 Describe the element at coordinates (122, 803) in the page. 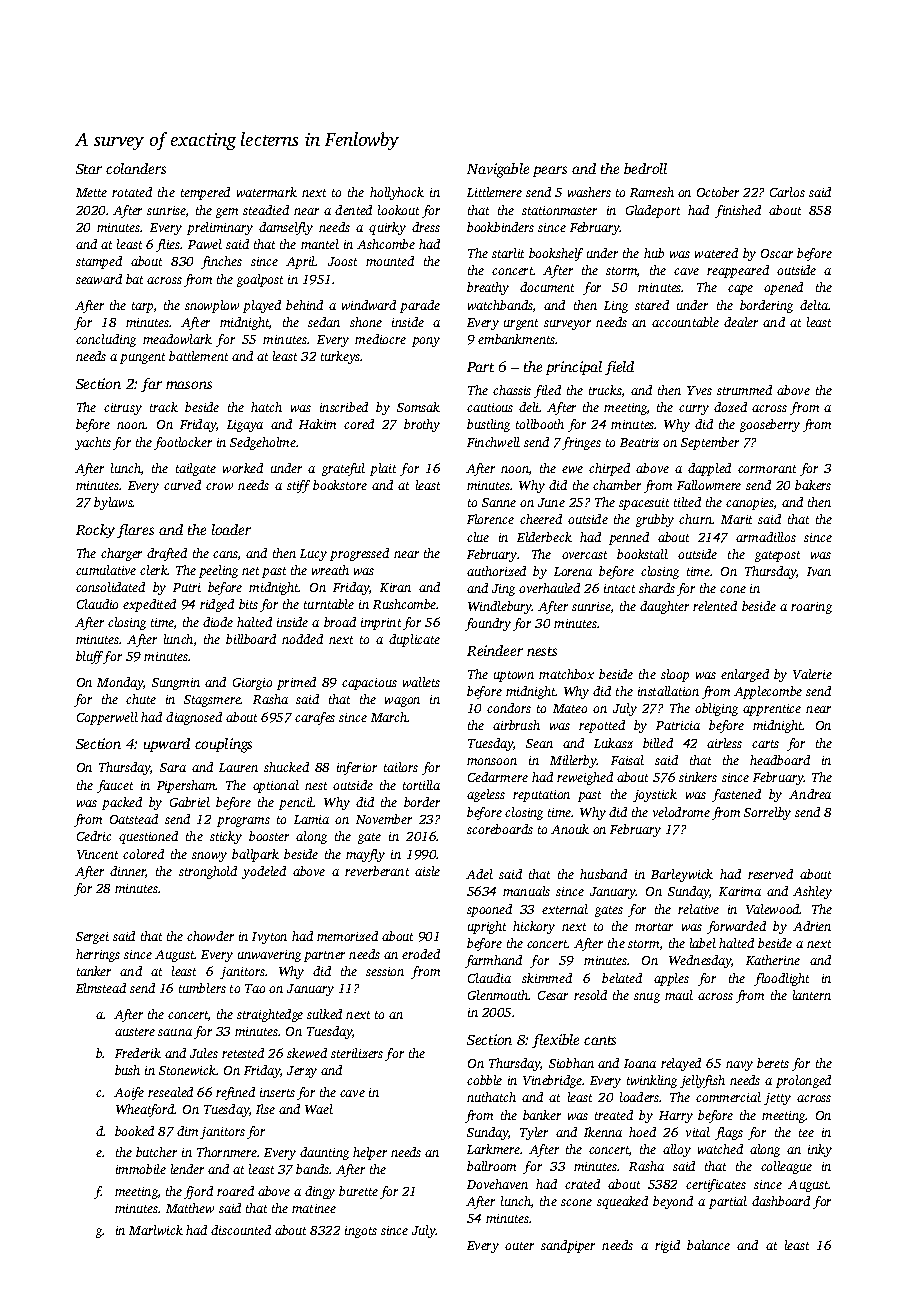

I see `packed` at that location.
